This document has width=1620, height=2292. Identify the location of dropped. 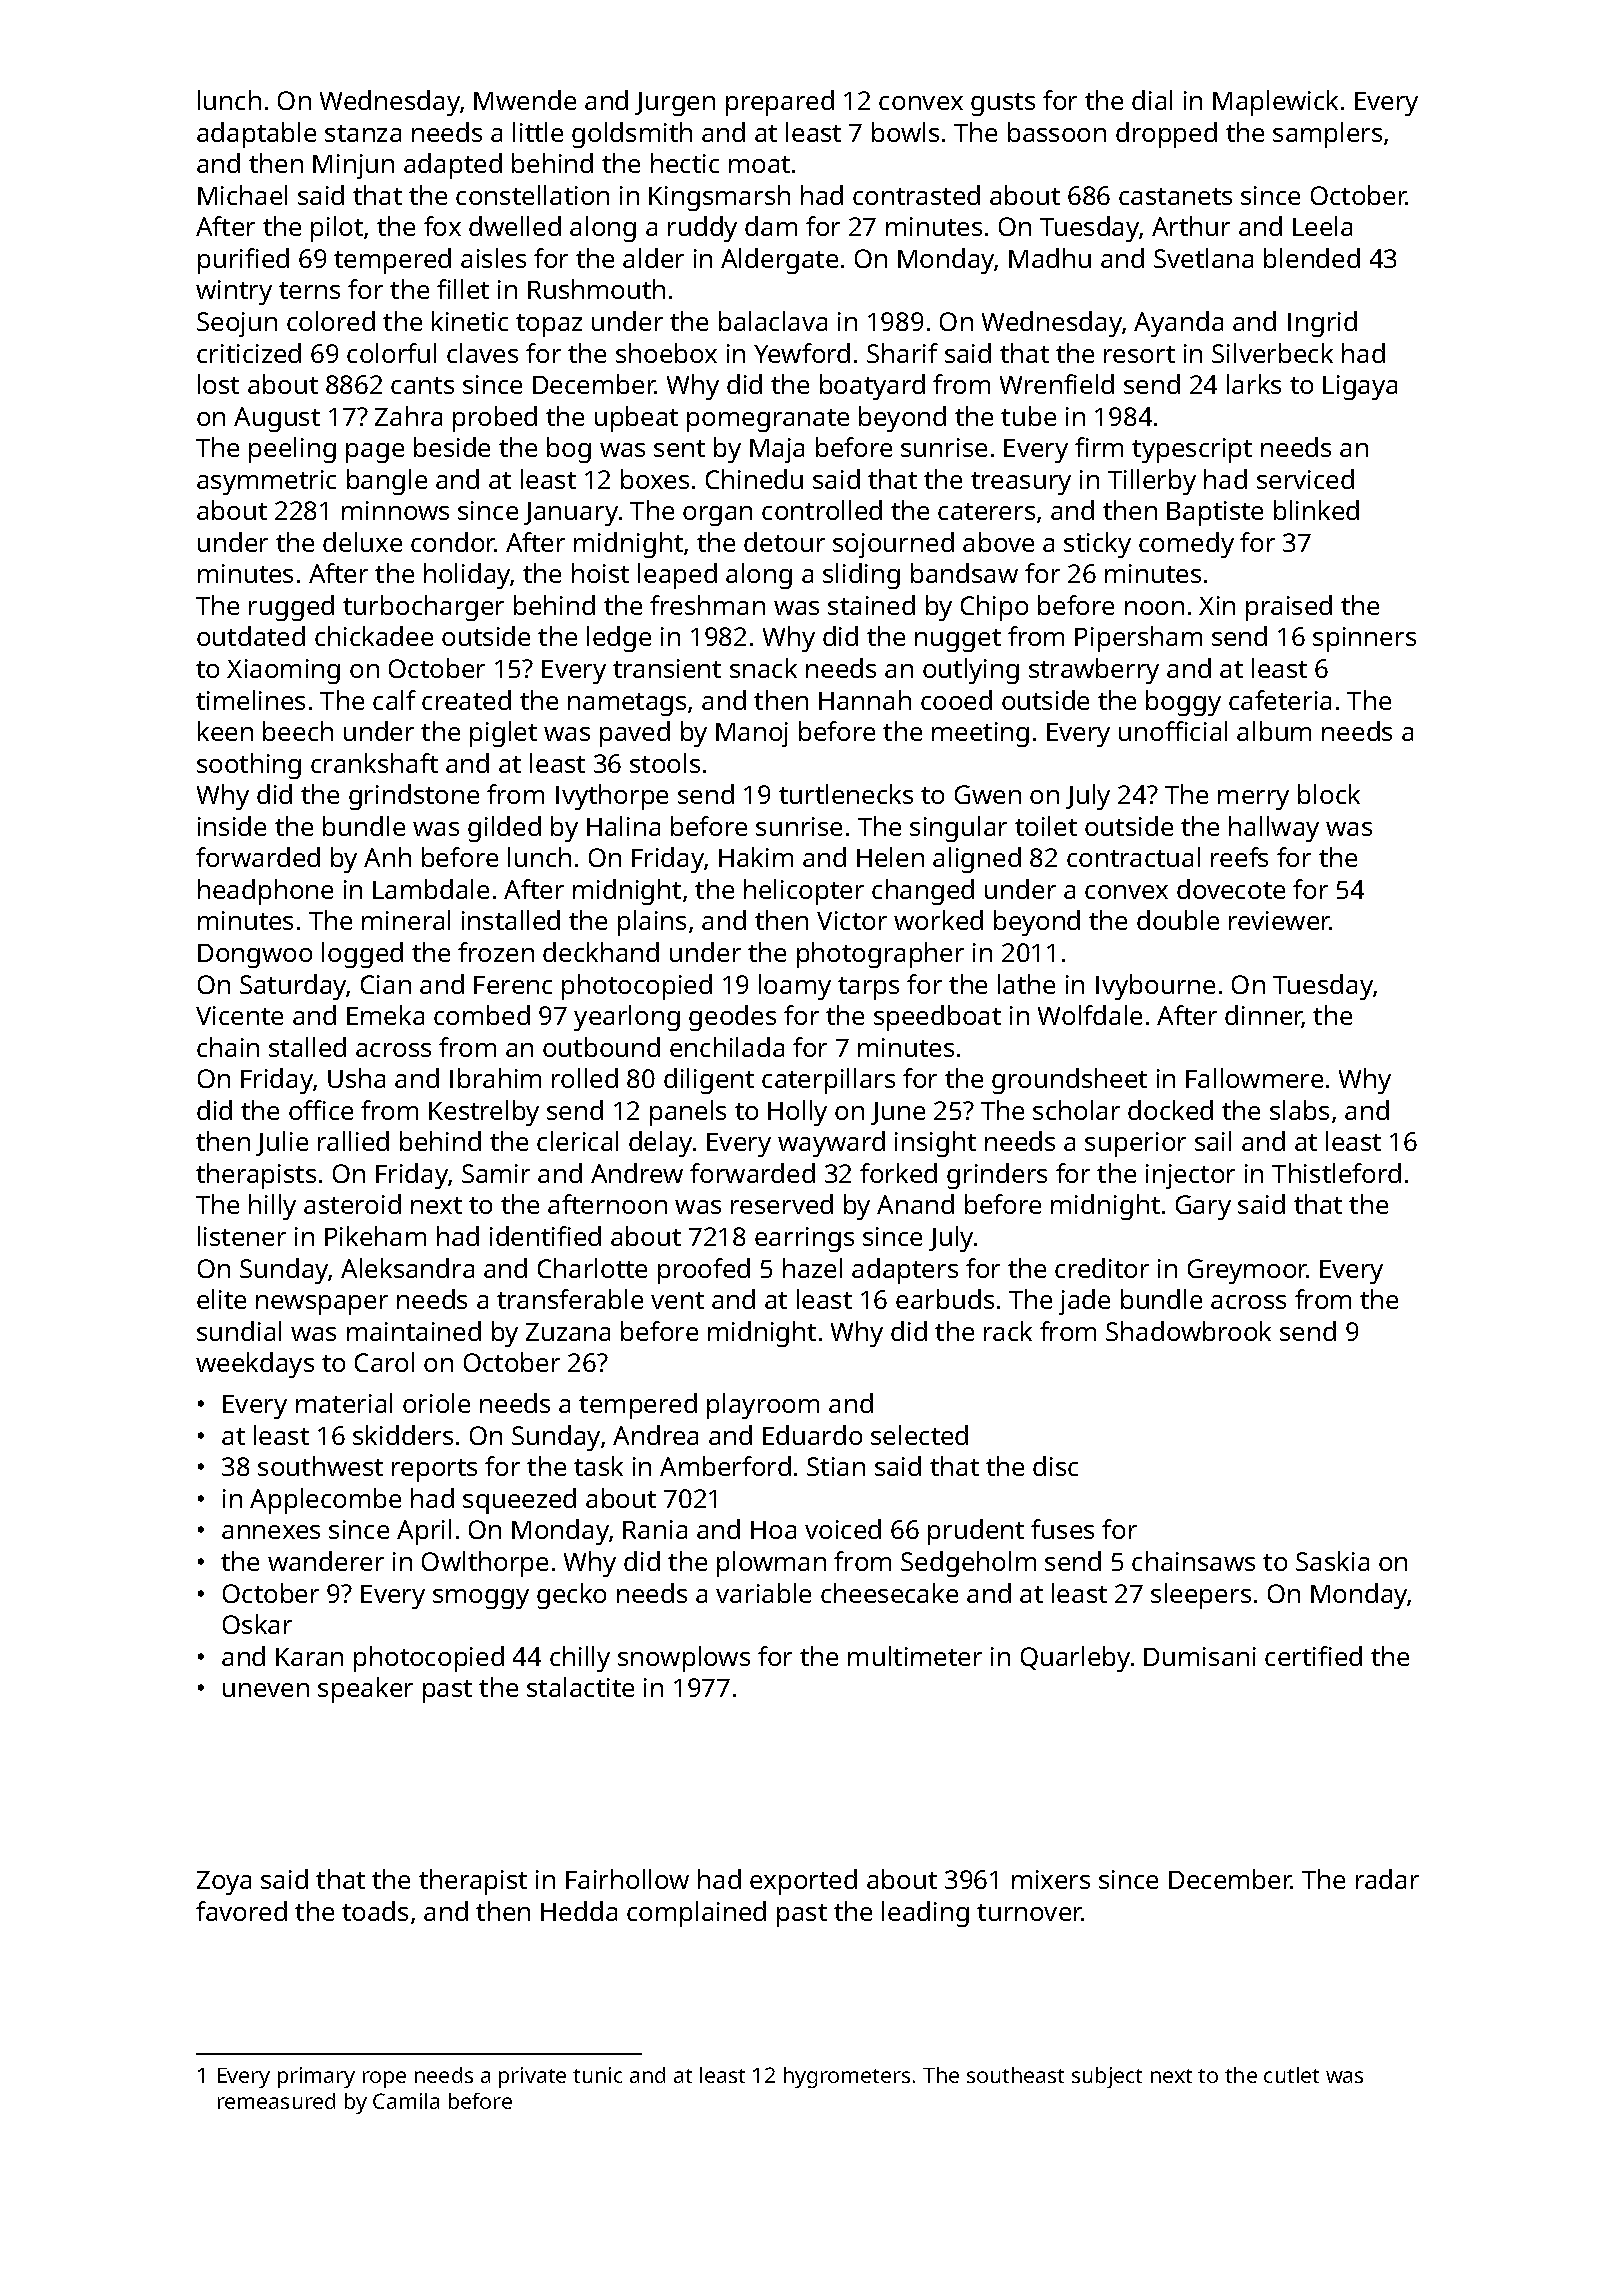
(1166, 135).
